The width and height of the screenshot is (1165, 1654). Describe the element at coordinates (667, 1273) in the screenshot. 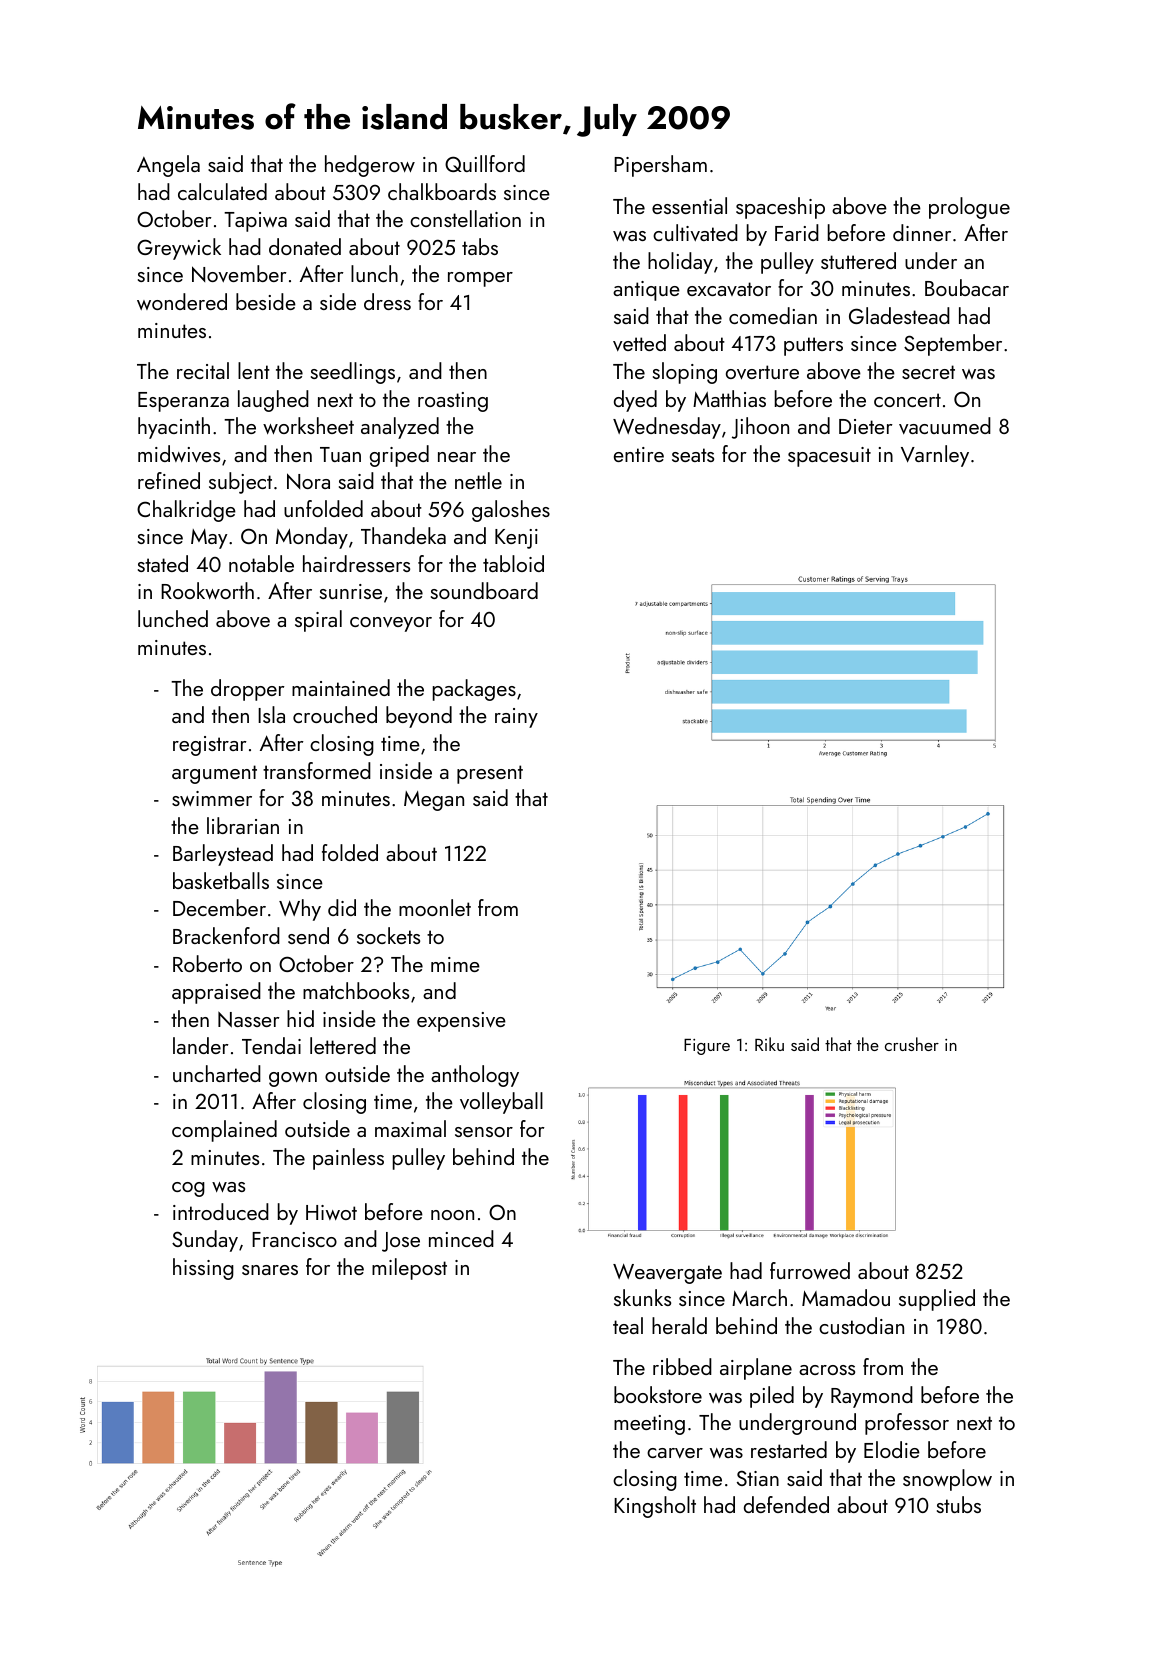

I see `Weavergate` at that location.
